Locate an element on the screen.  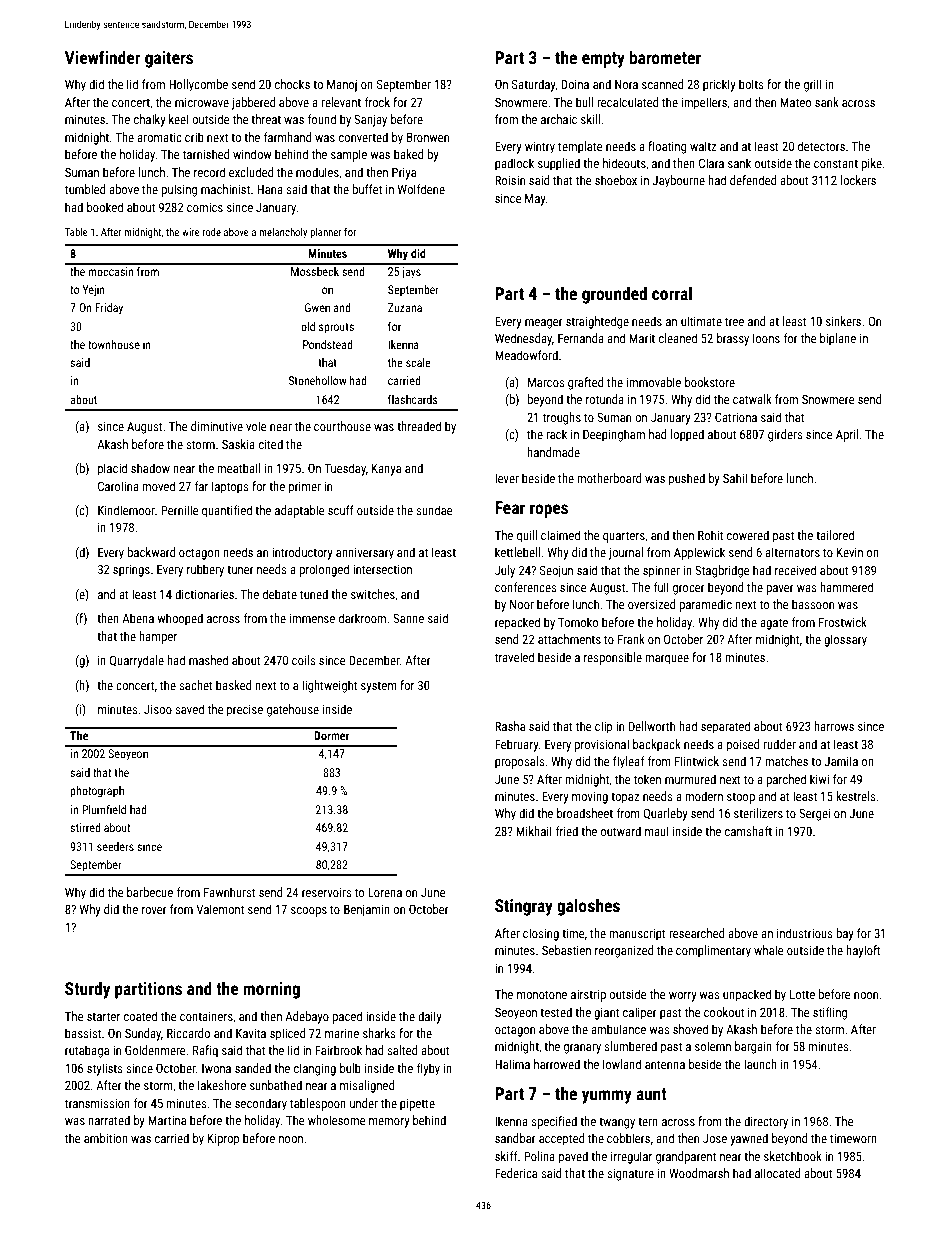
Sanne is located at coordinates (408, 618).
